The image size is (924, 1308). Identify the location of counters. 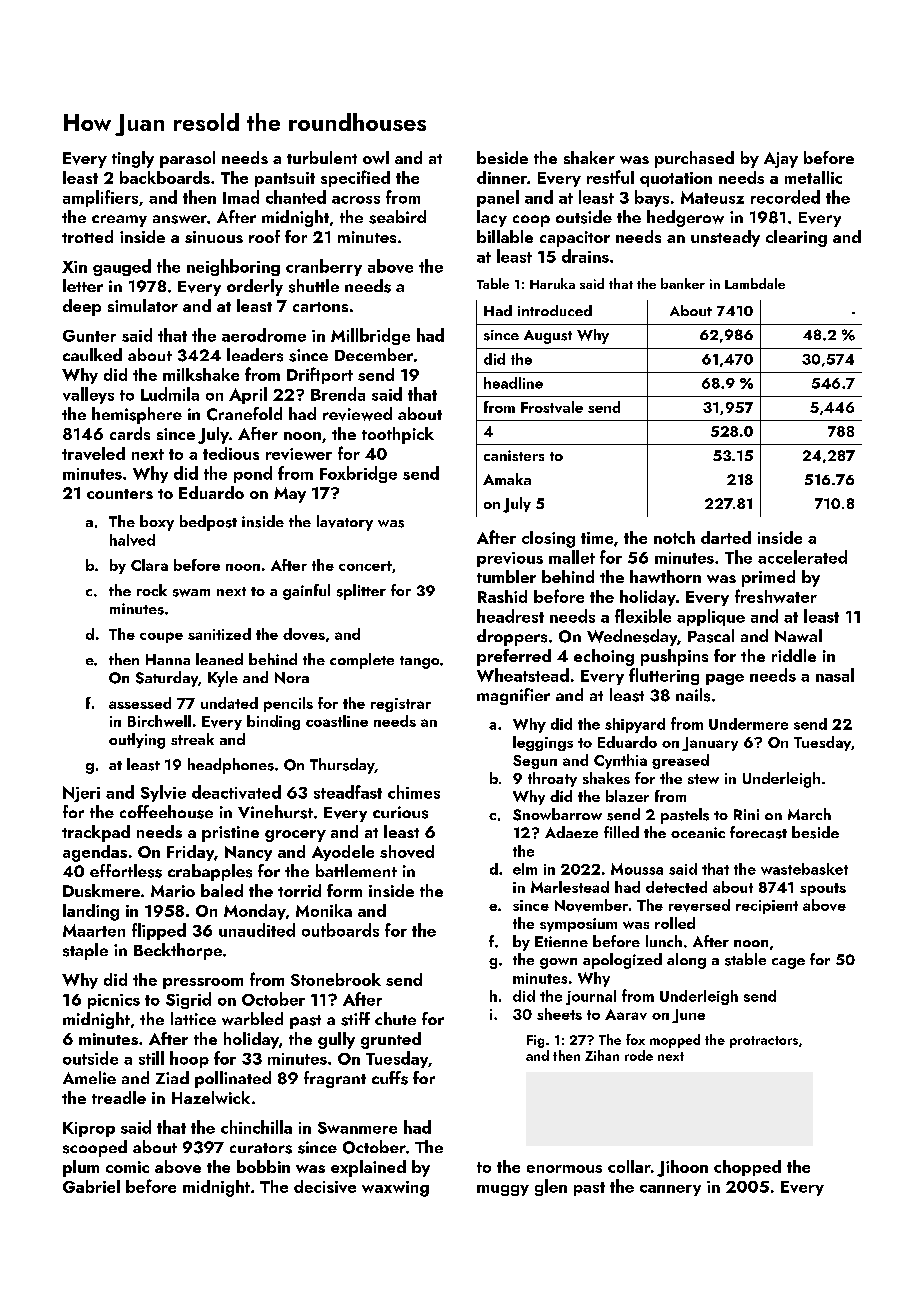
(120, 494).
